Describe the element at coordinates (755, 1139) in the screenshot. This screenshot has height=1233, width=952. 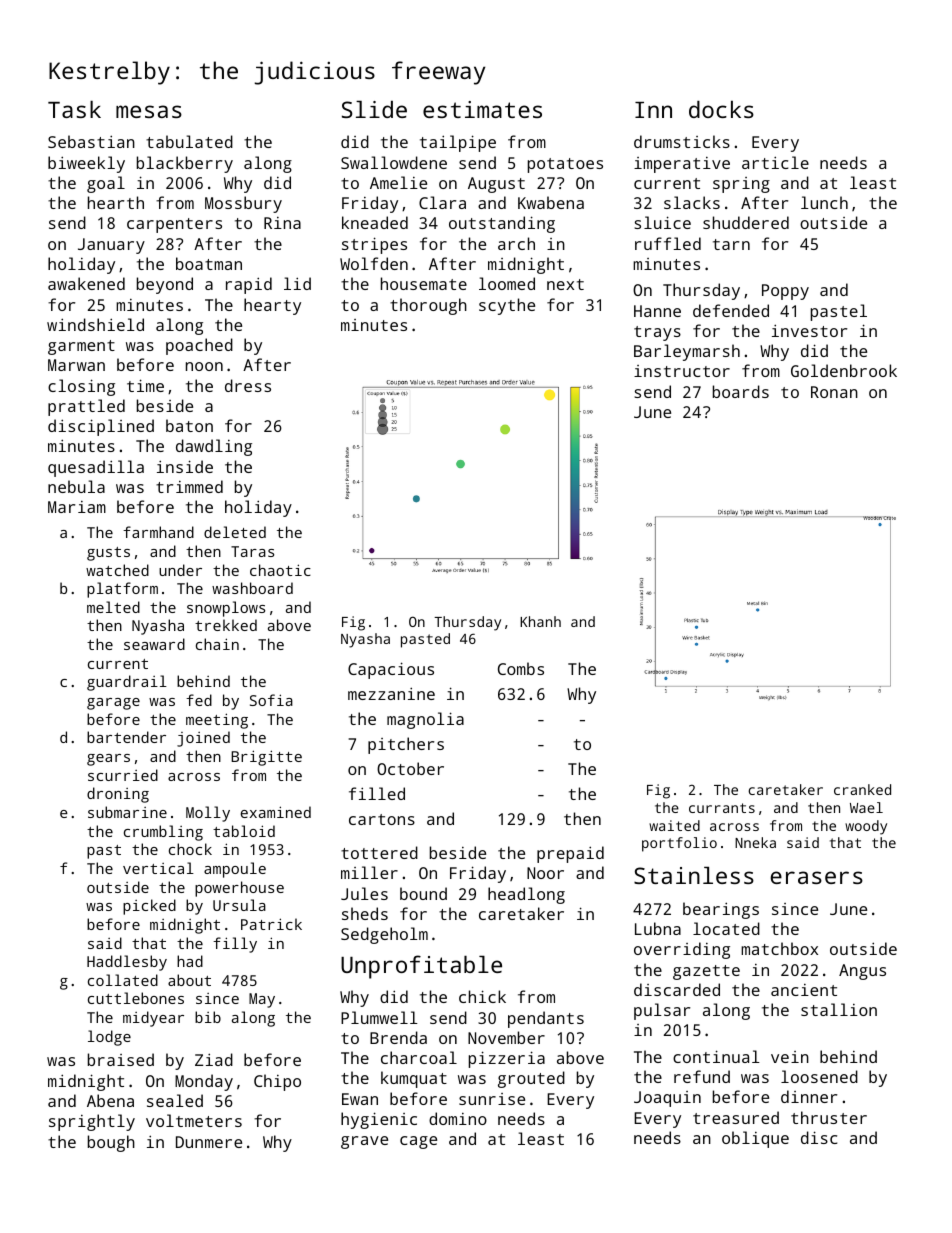
I see `oblique` at that location.
